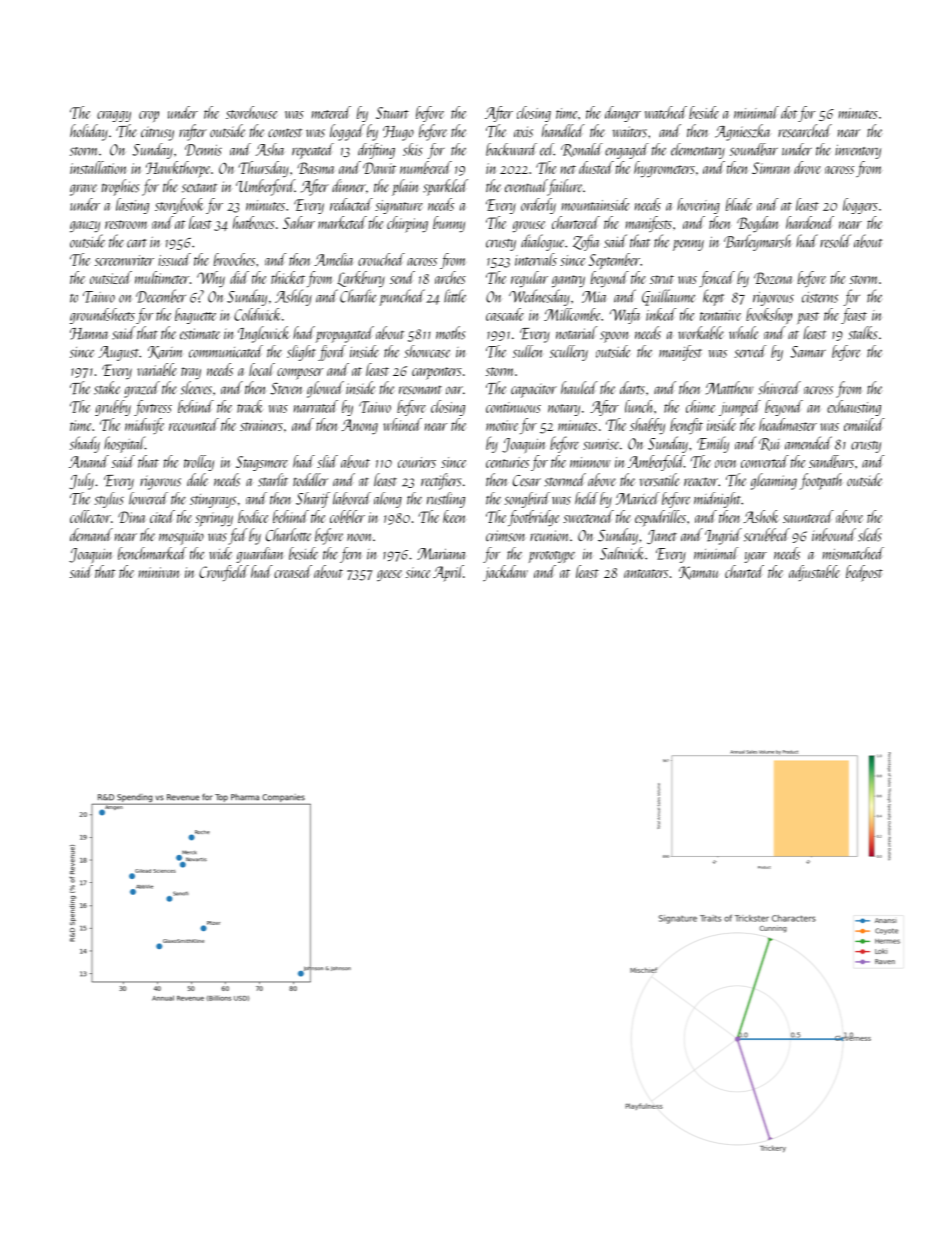  What do you see at coordinates (808, 516) in the page?
I see `sauntered` at bounding box center [808, 516].
